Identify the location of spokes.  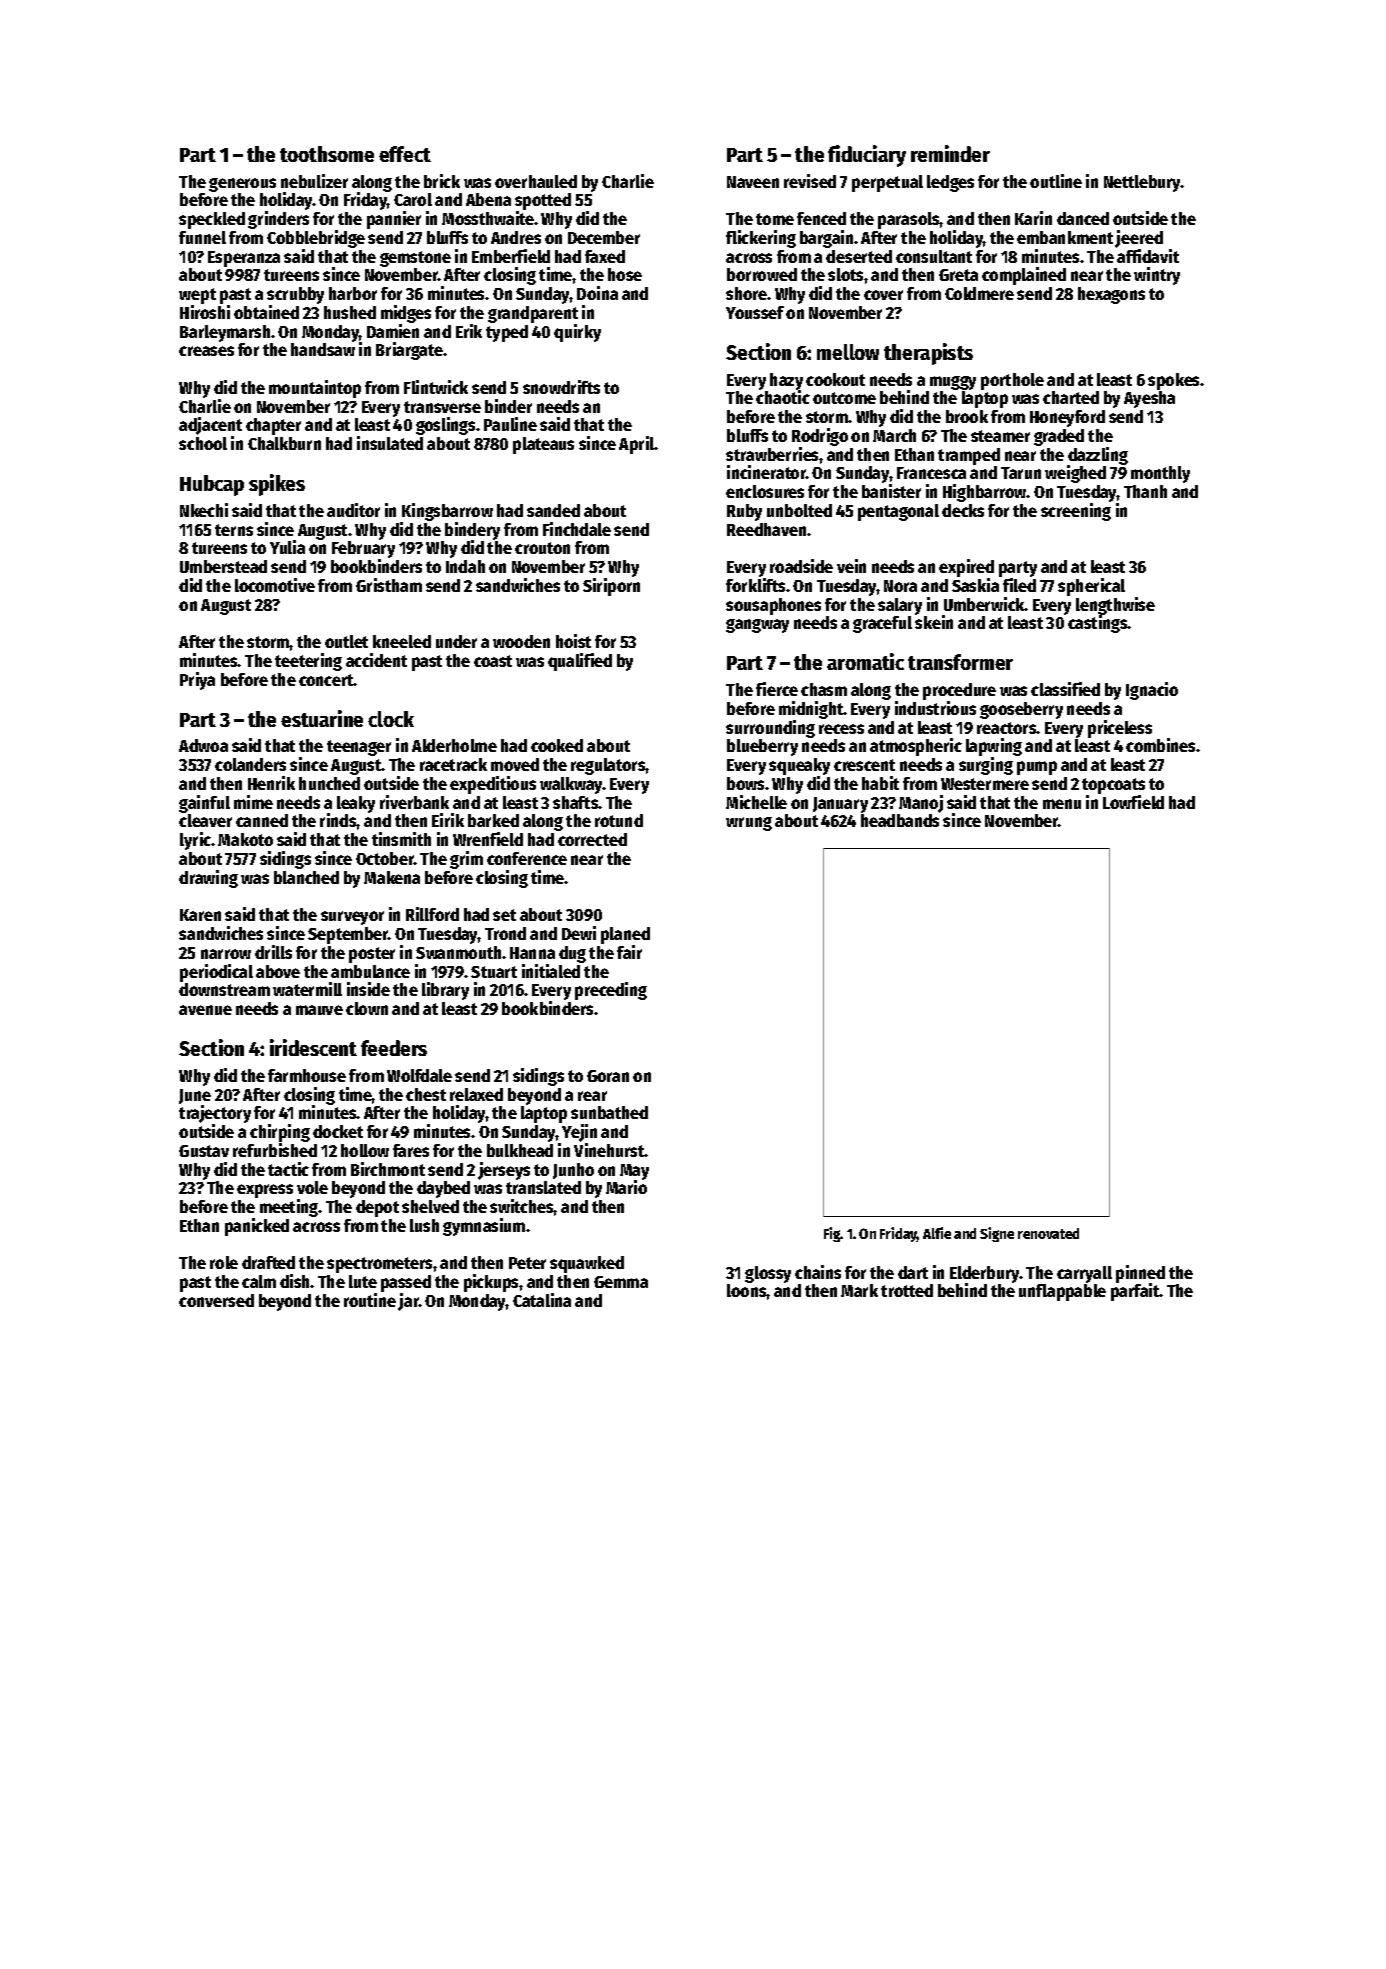
(1174, 381).
